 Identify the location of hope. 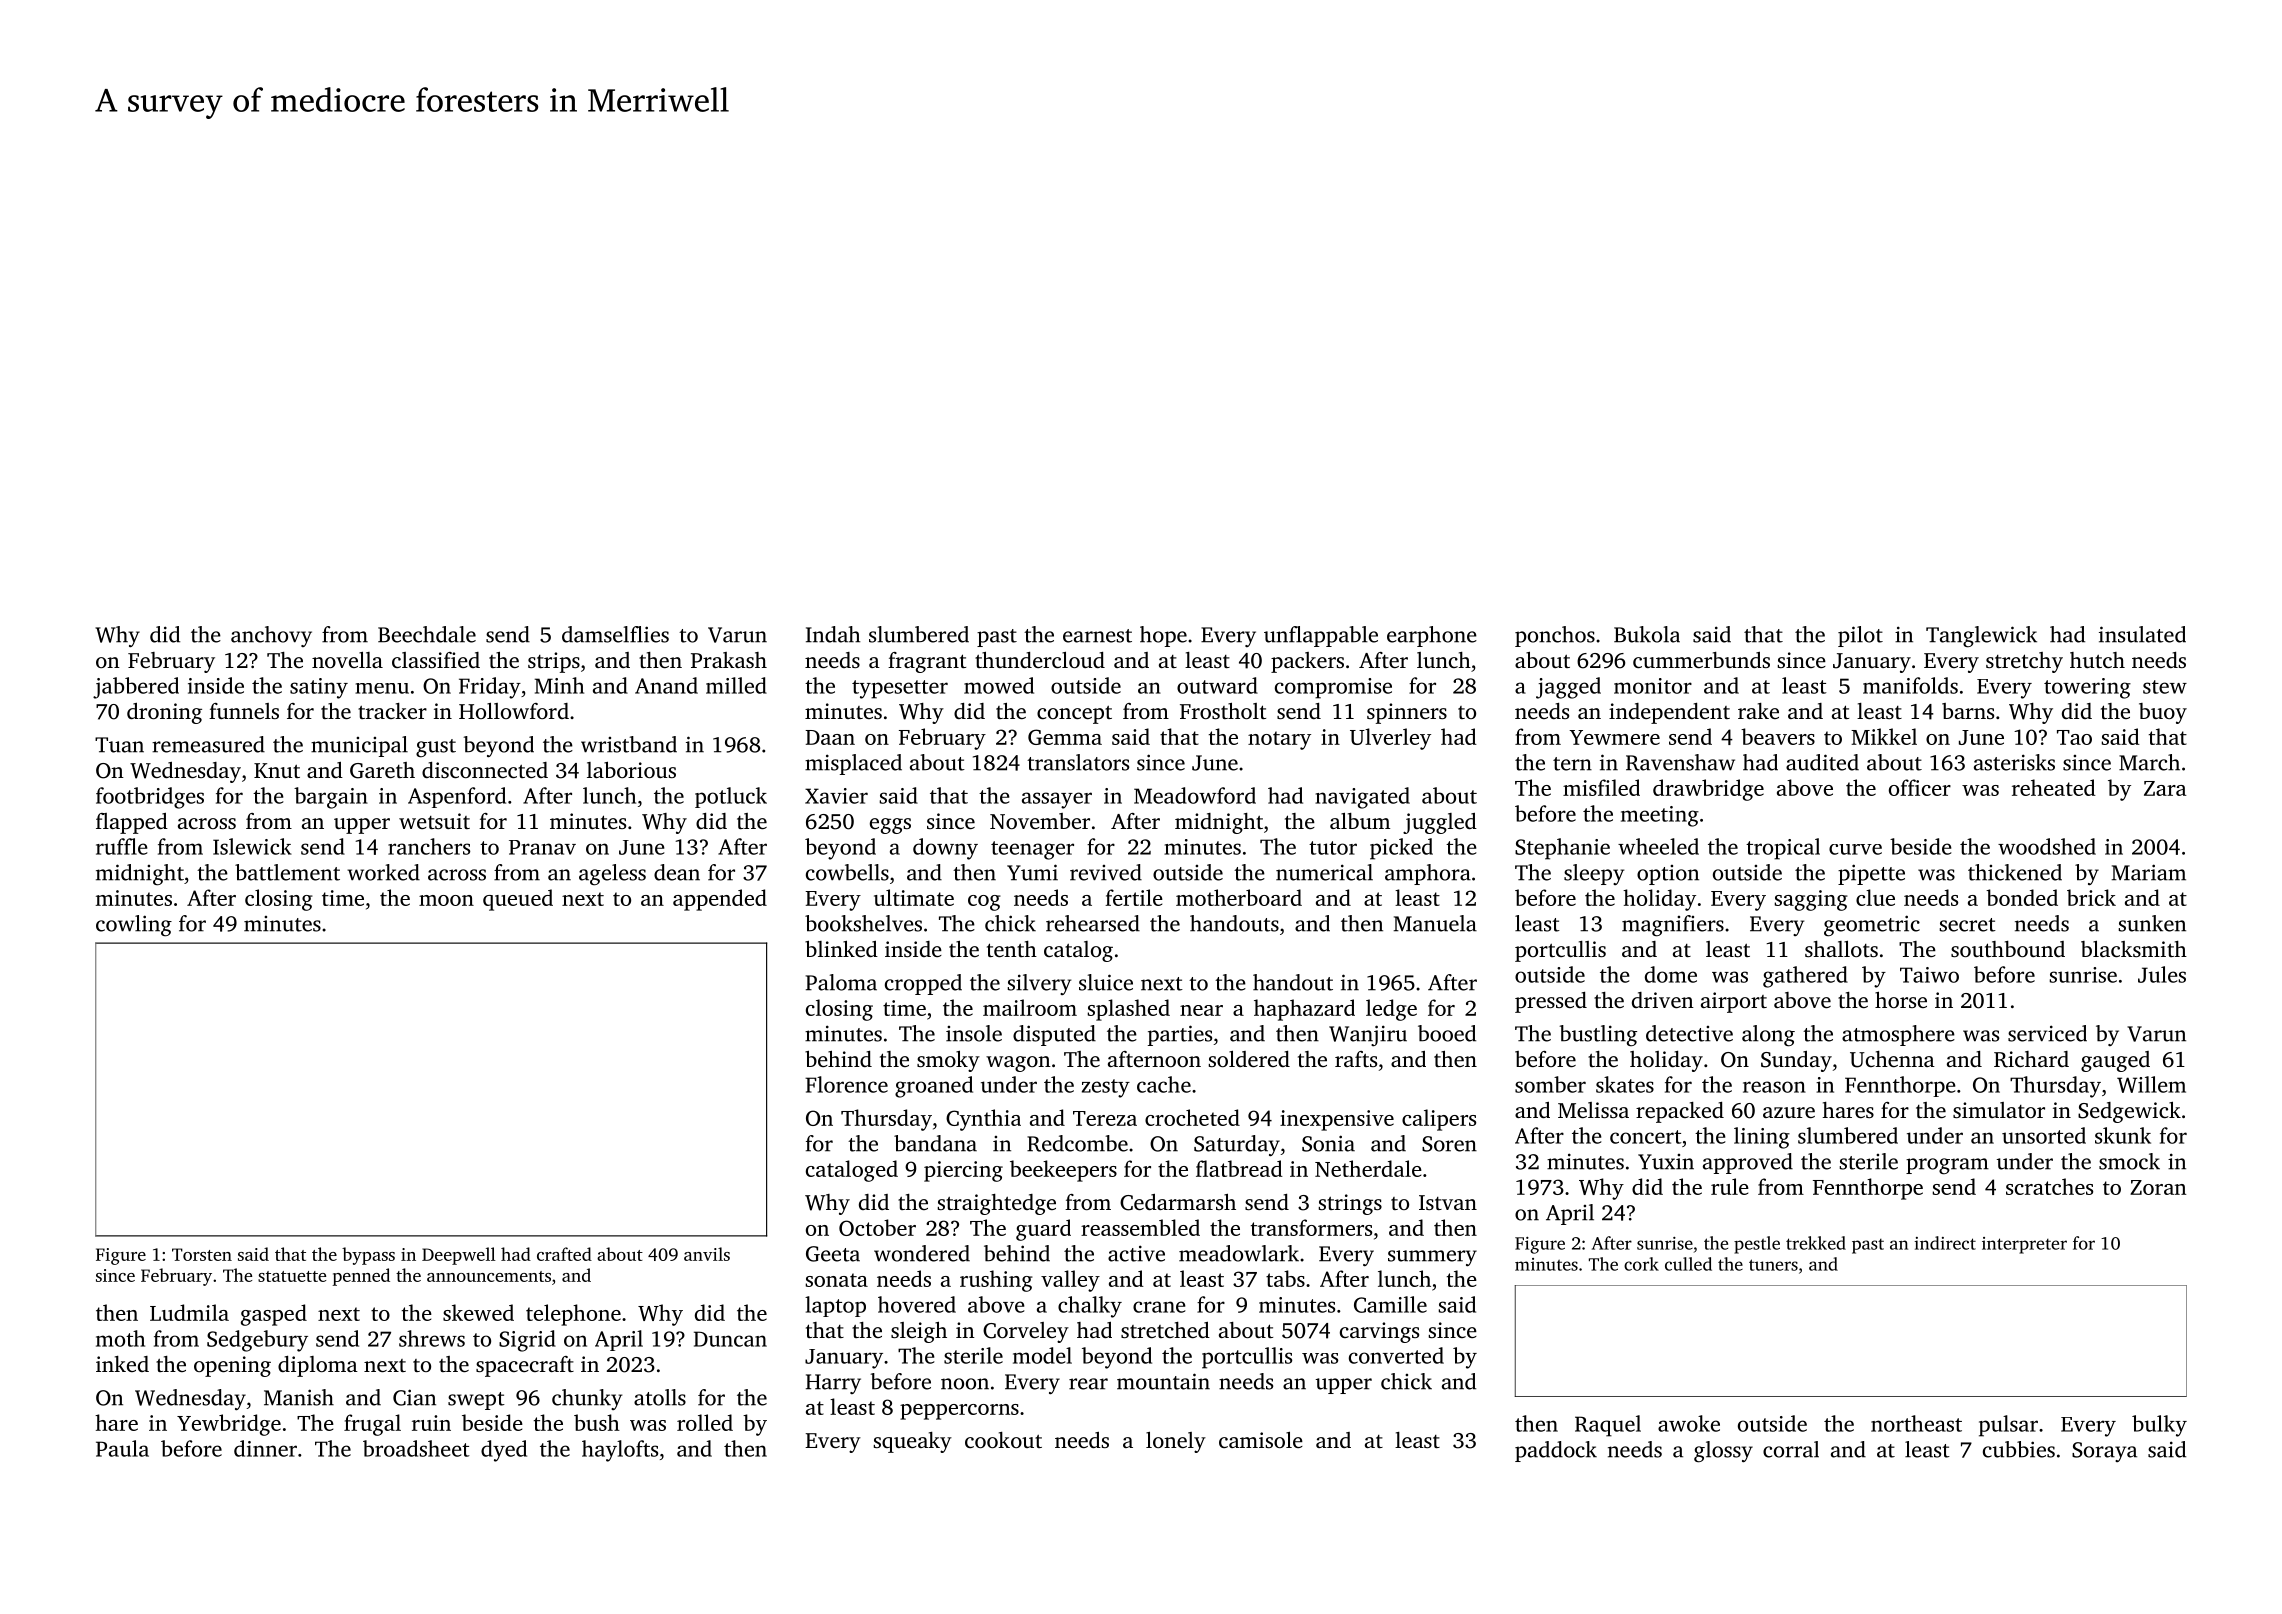
(1163, 636).
